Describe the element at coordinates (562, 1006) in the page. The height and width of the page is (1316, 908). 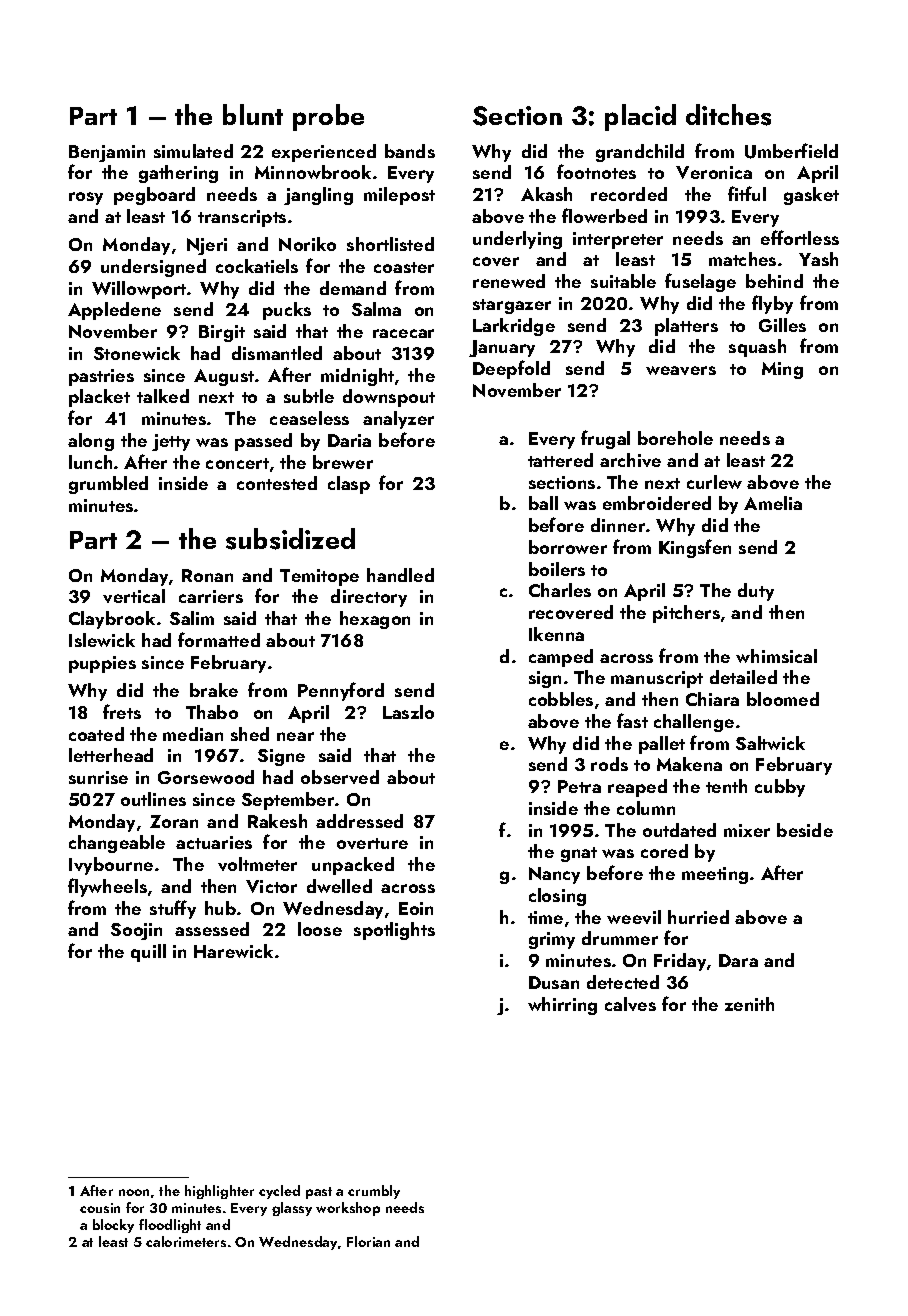
I see `whirring` at that location.
